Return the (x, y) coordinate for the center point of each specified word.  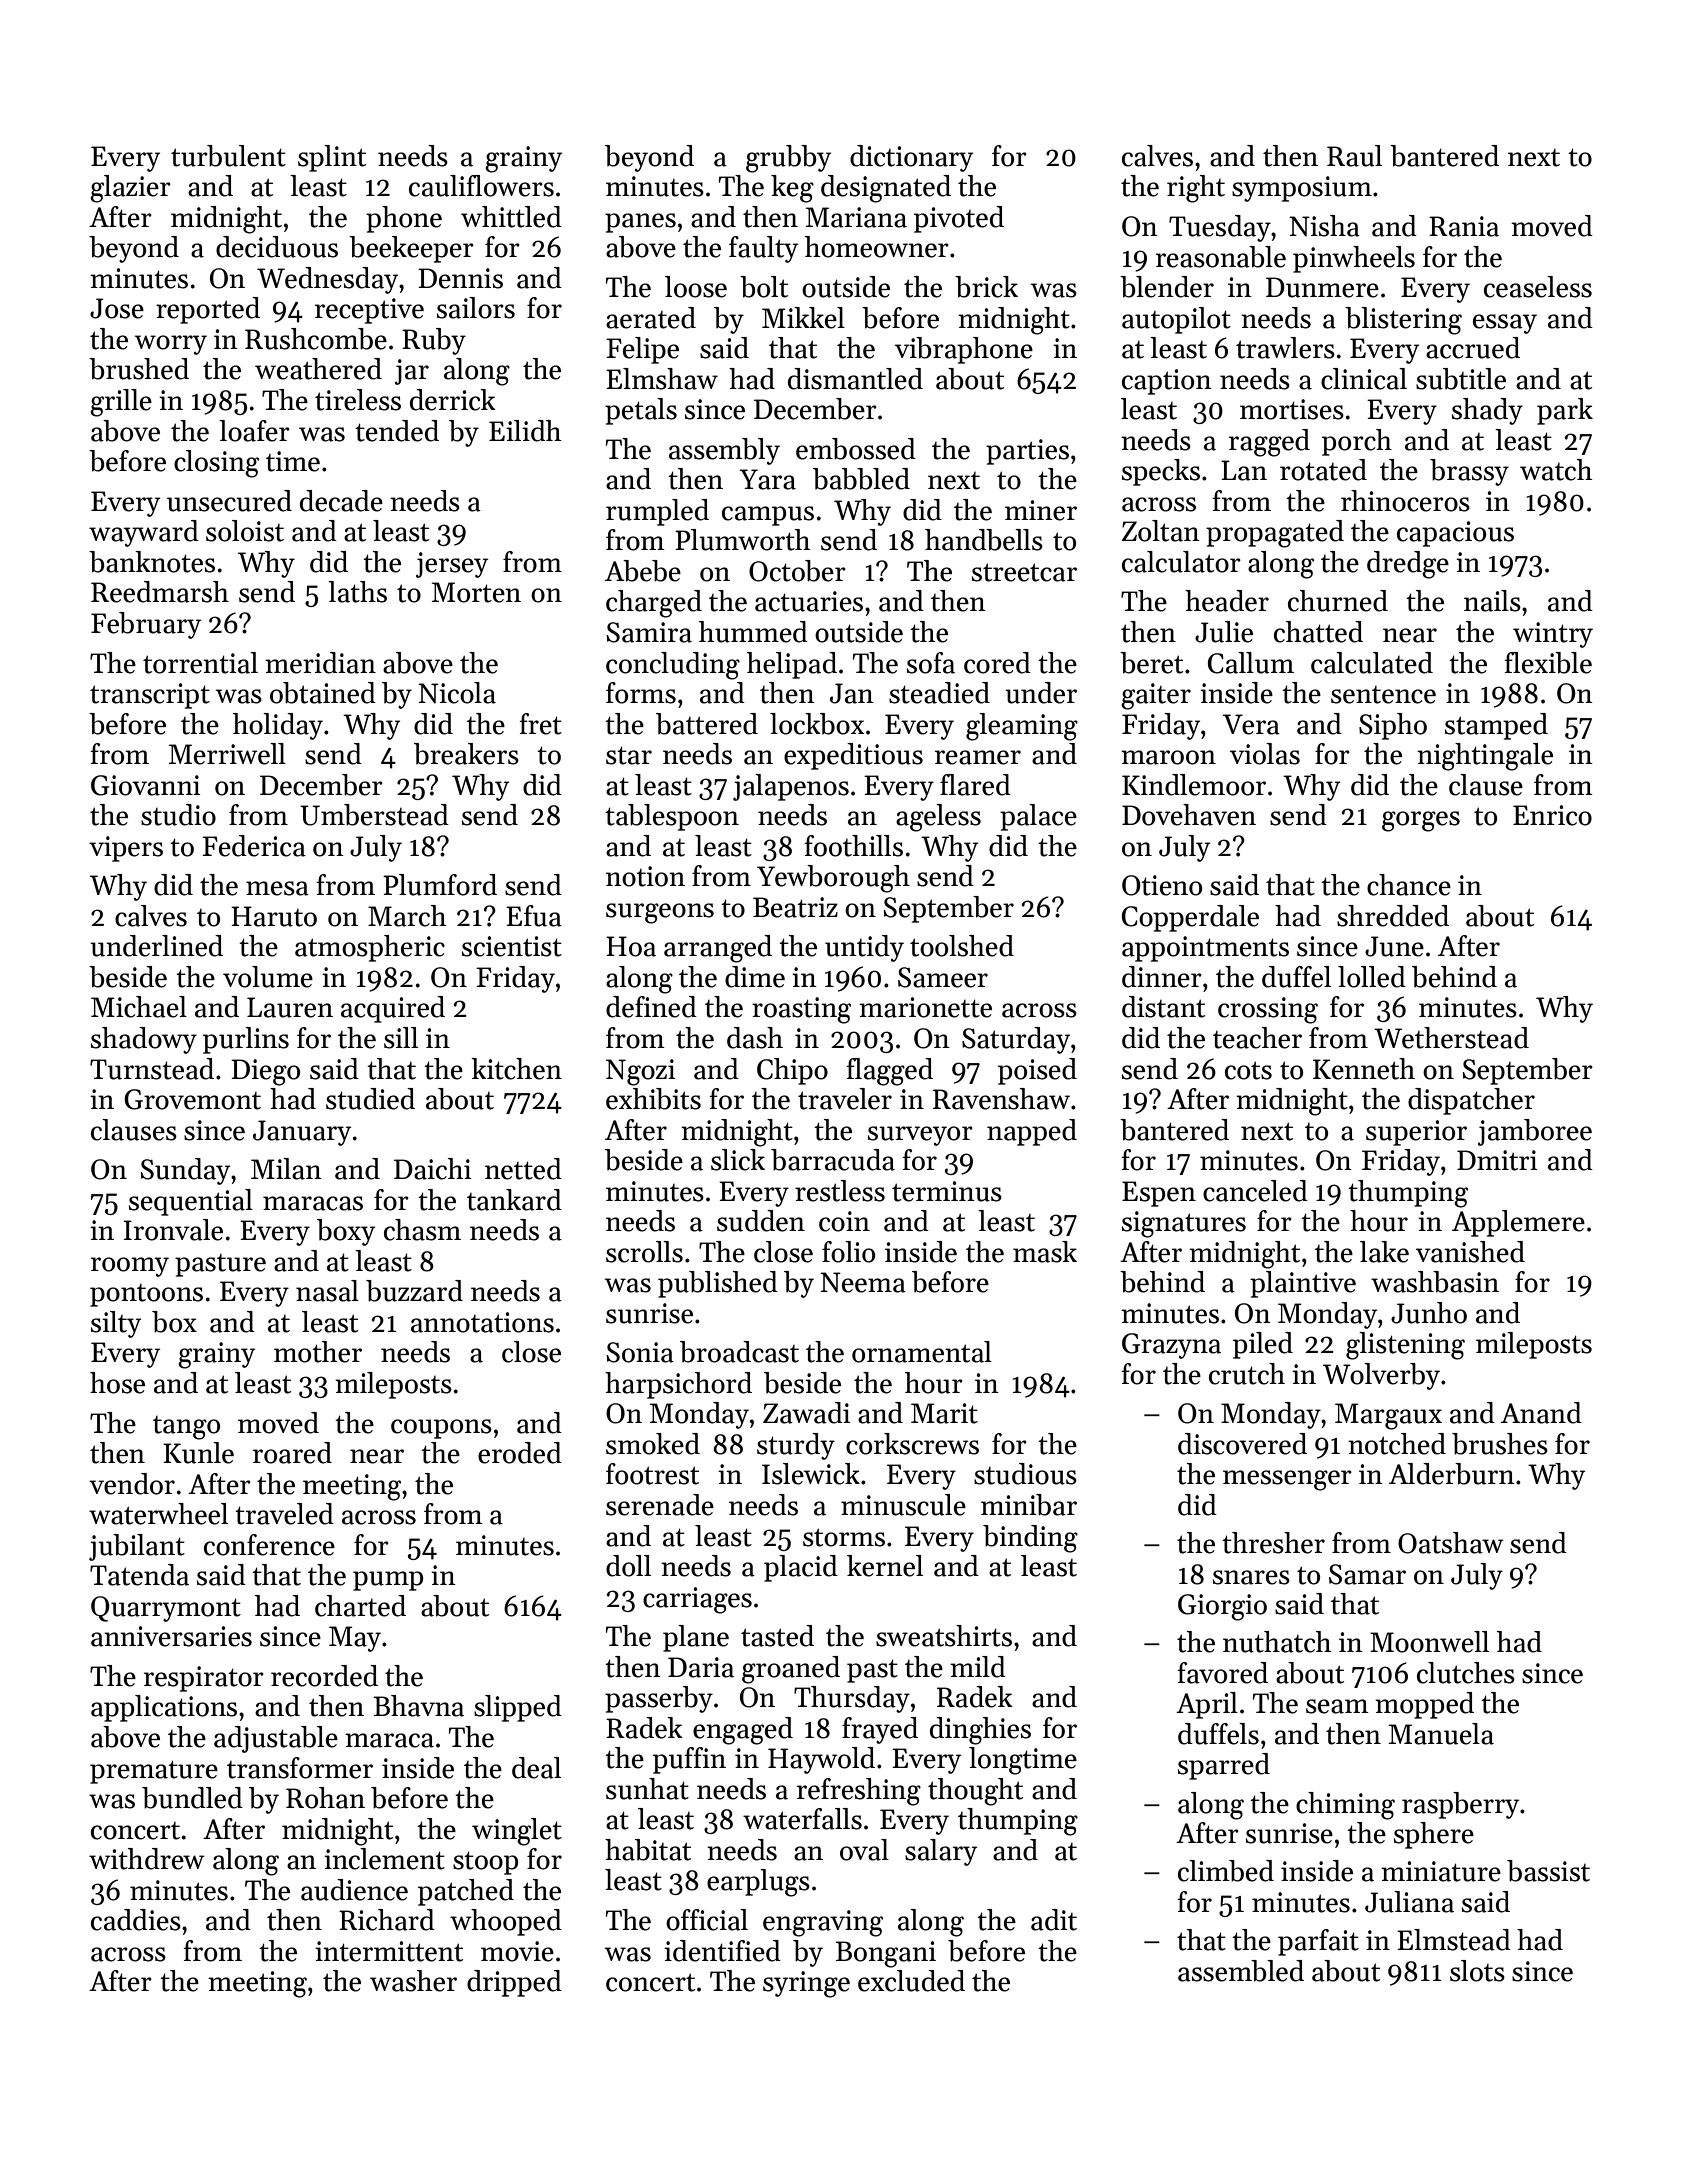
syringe (806, 1984)
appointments (1205, 949)
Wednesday (327, 280)
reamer (978, 757)
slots (1477, 1971)
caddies (136, 1920)
